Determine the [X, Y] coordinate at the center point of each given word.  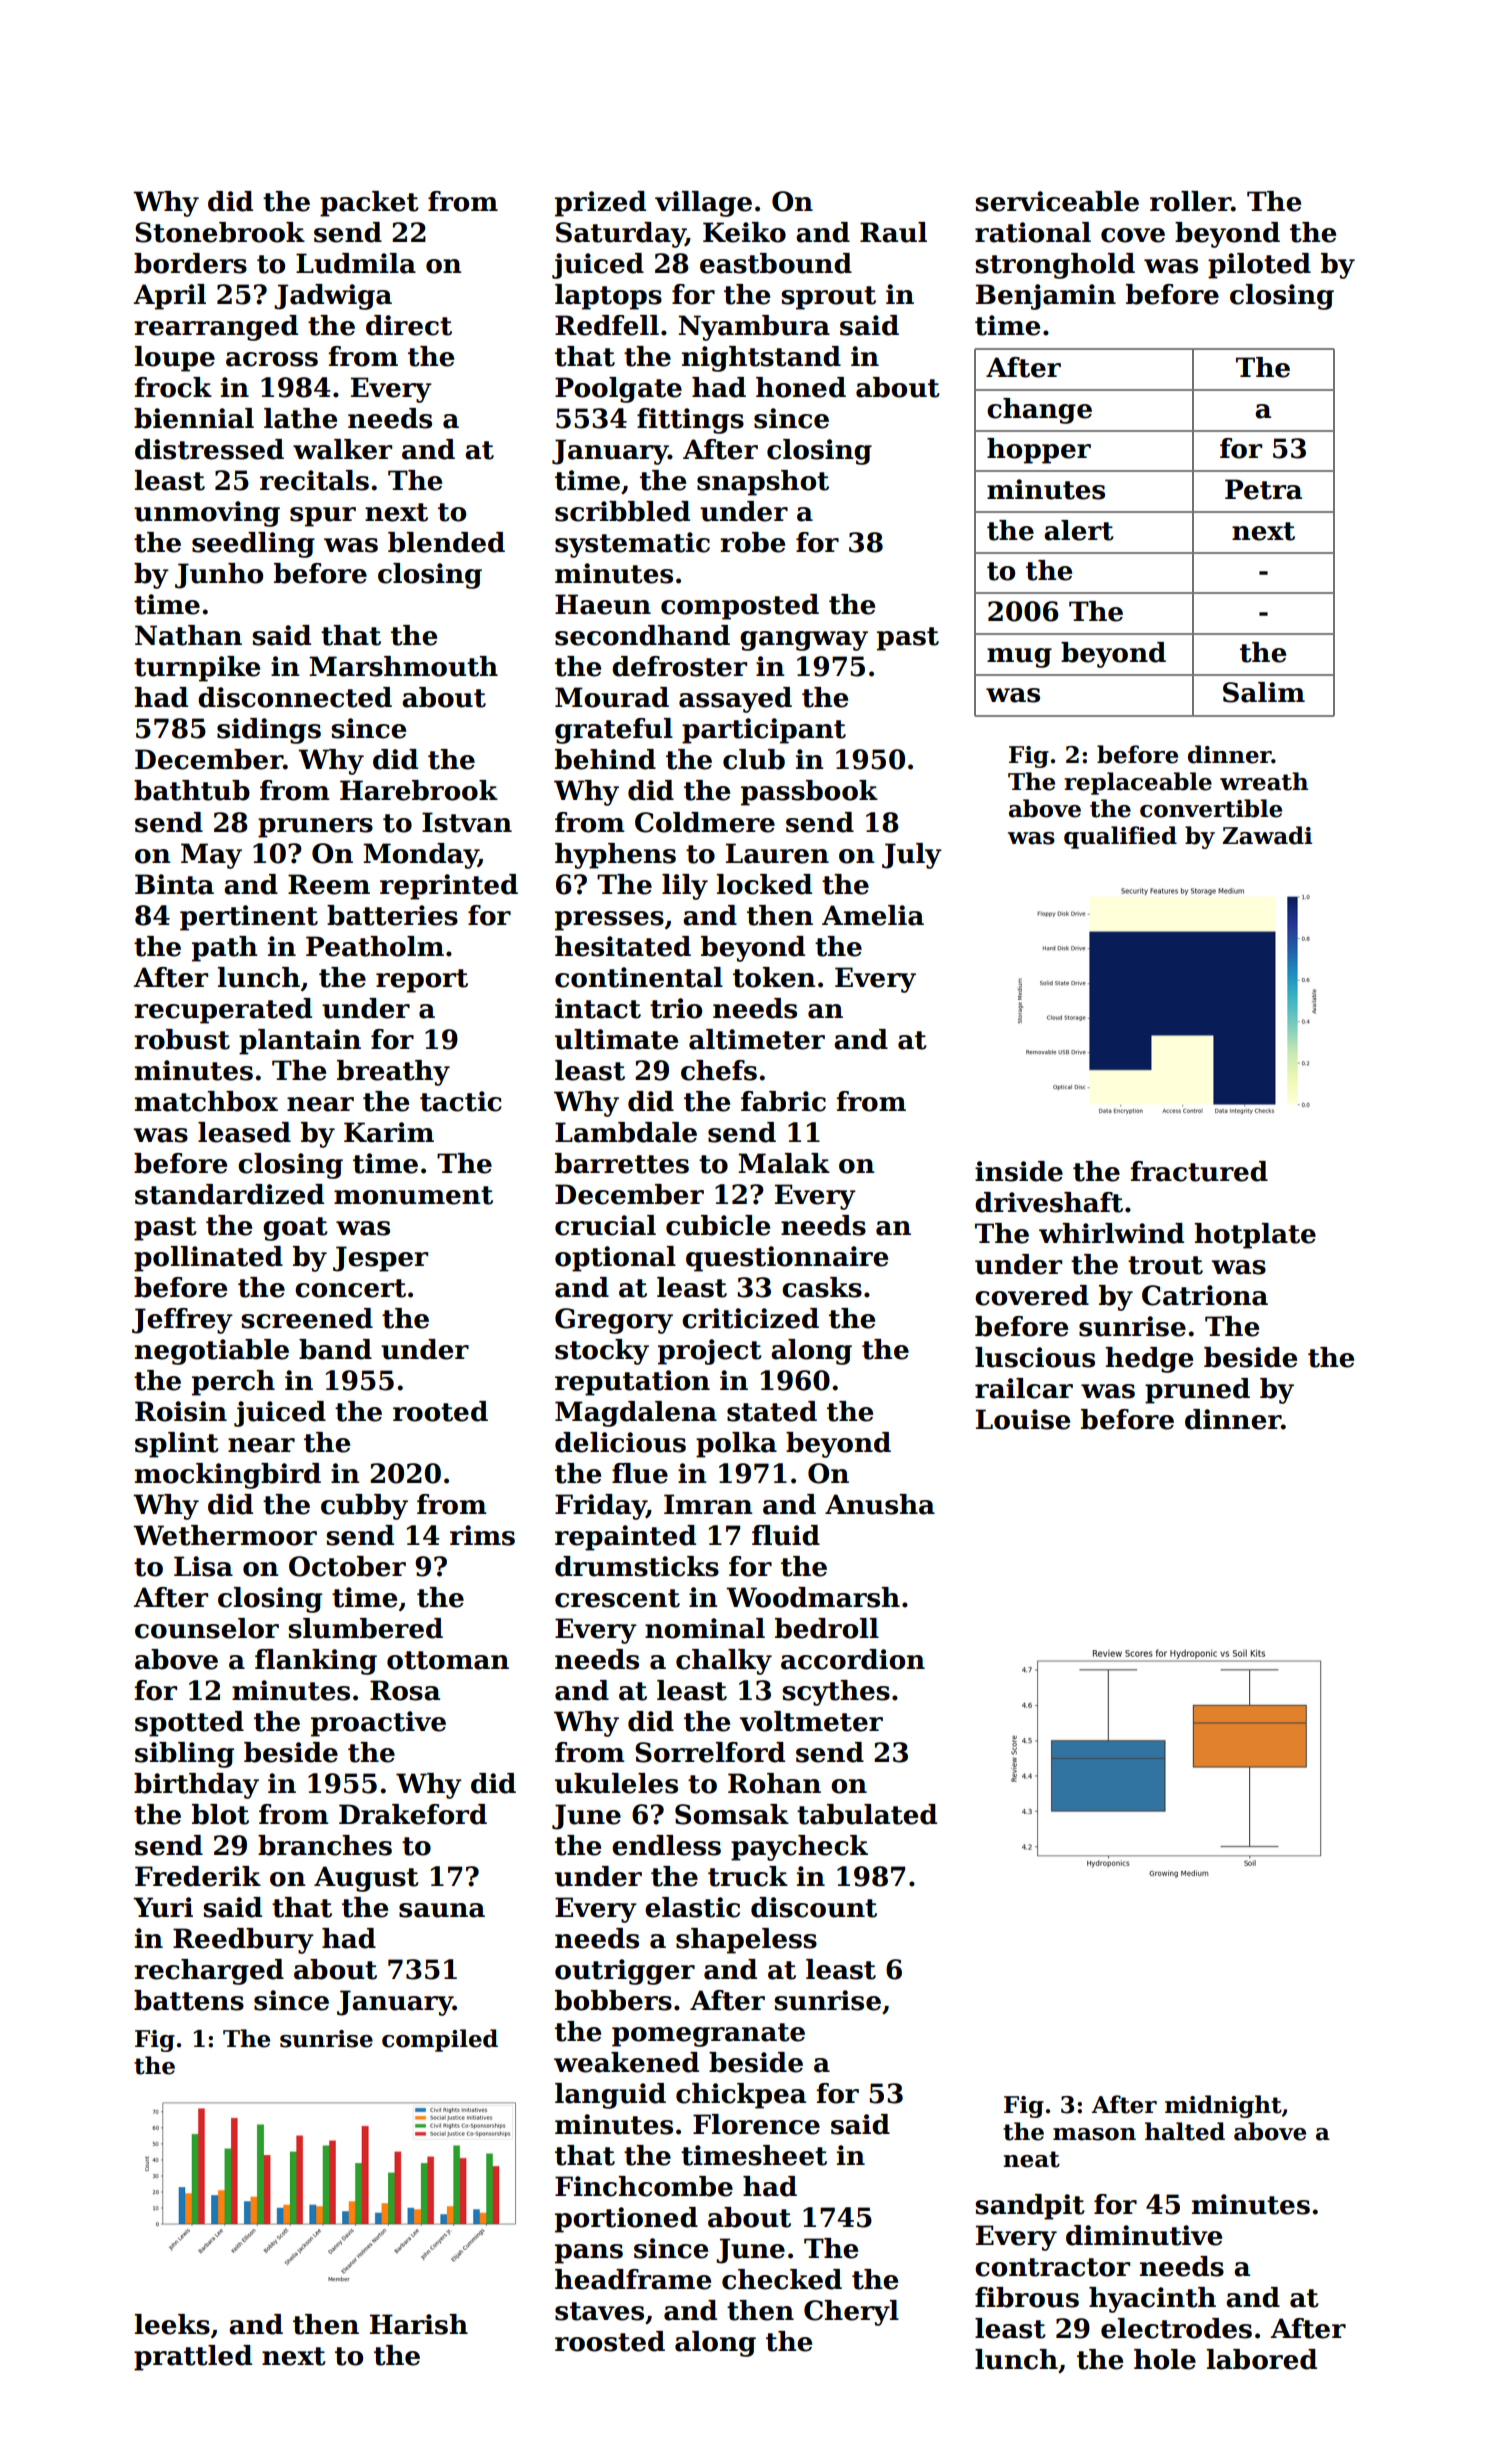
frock [173, 387]
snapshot [763, 483]
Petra [1263, 489]
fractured [1199, 1171]
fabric [783, 1101]
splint [177, 1445]
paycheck [799, 1848]
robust [182, 1039]
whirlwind [1111, 1233]
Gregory [614, 1321]
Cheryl [851, 2313]
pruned [1197, 1391]
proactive [378, 1724]
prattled [193, 2358]
